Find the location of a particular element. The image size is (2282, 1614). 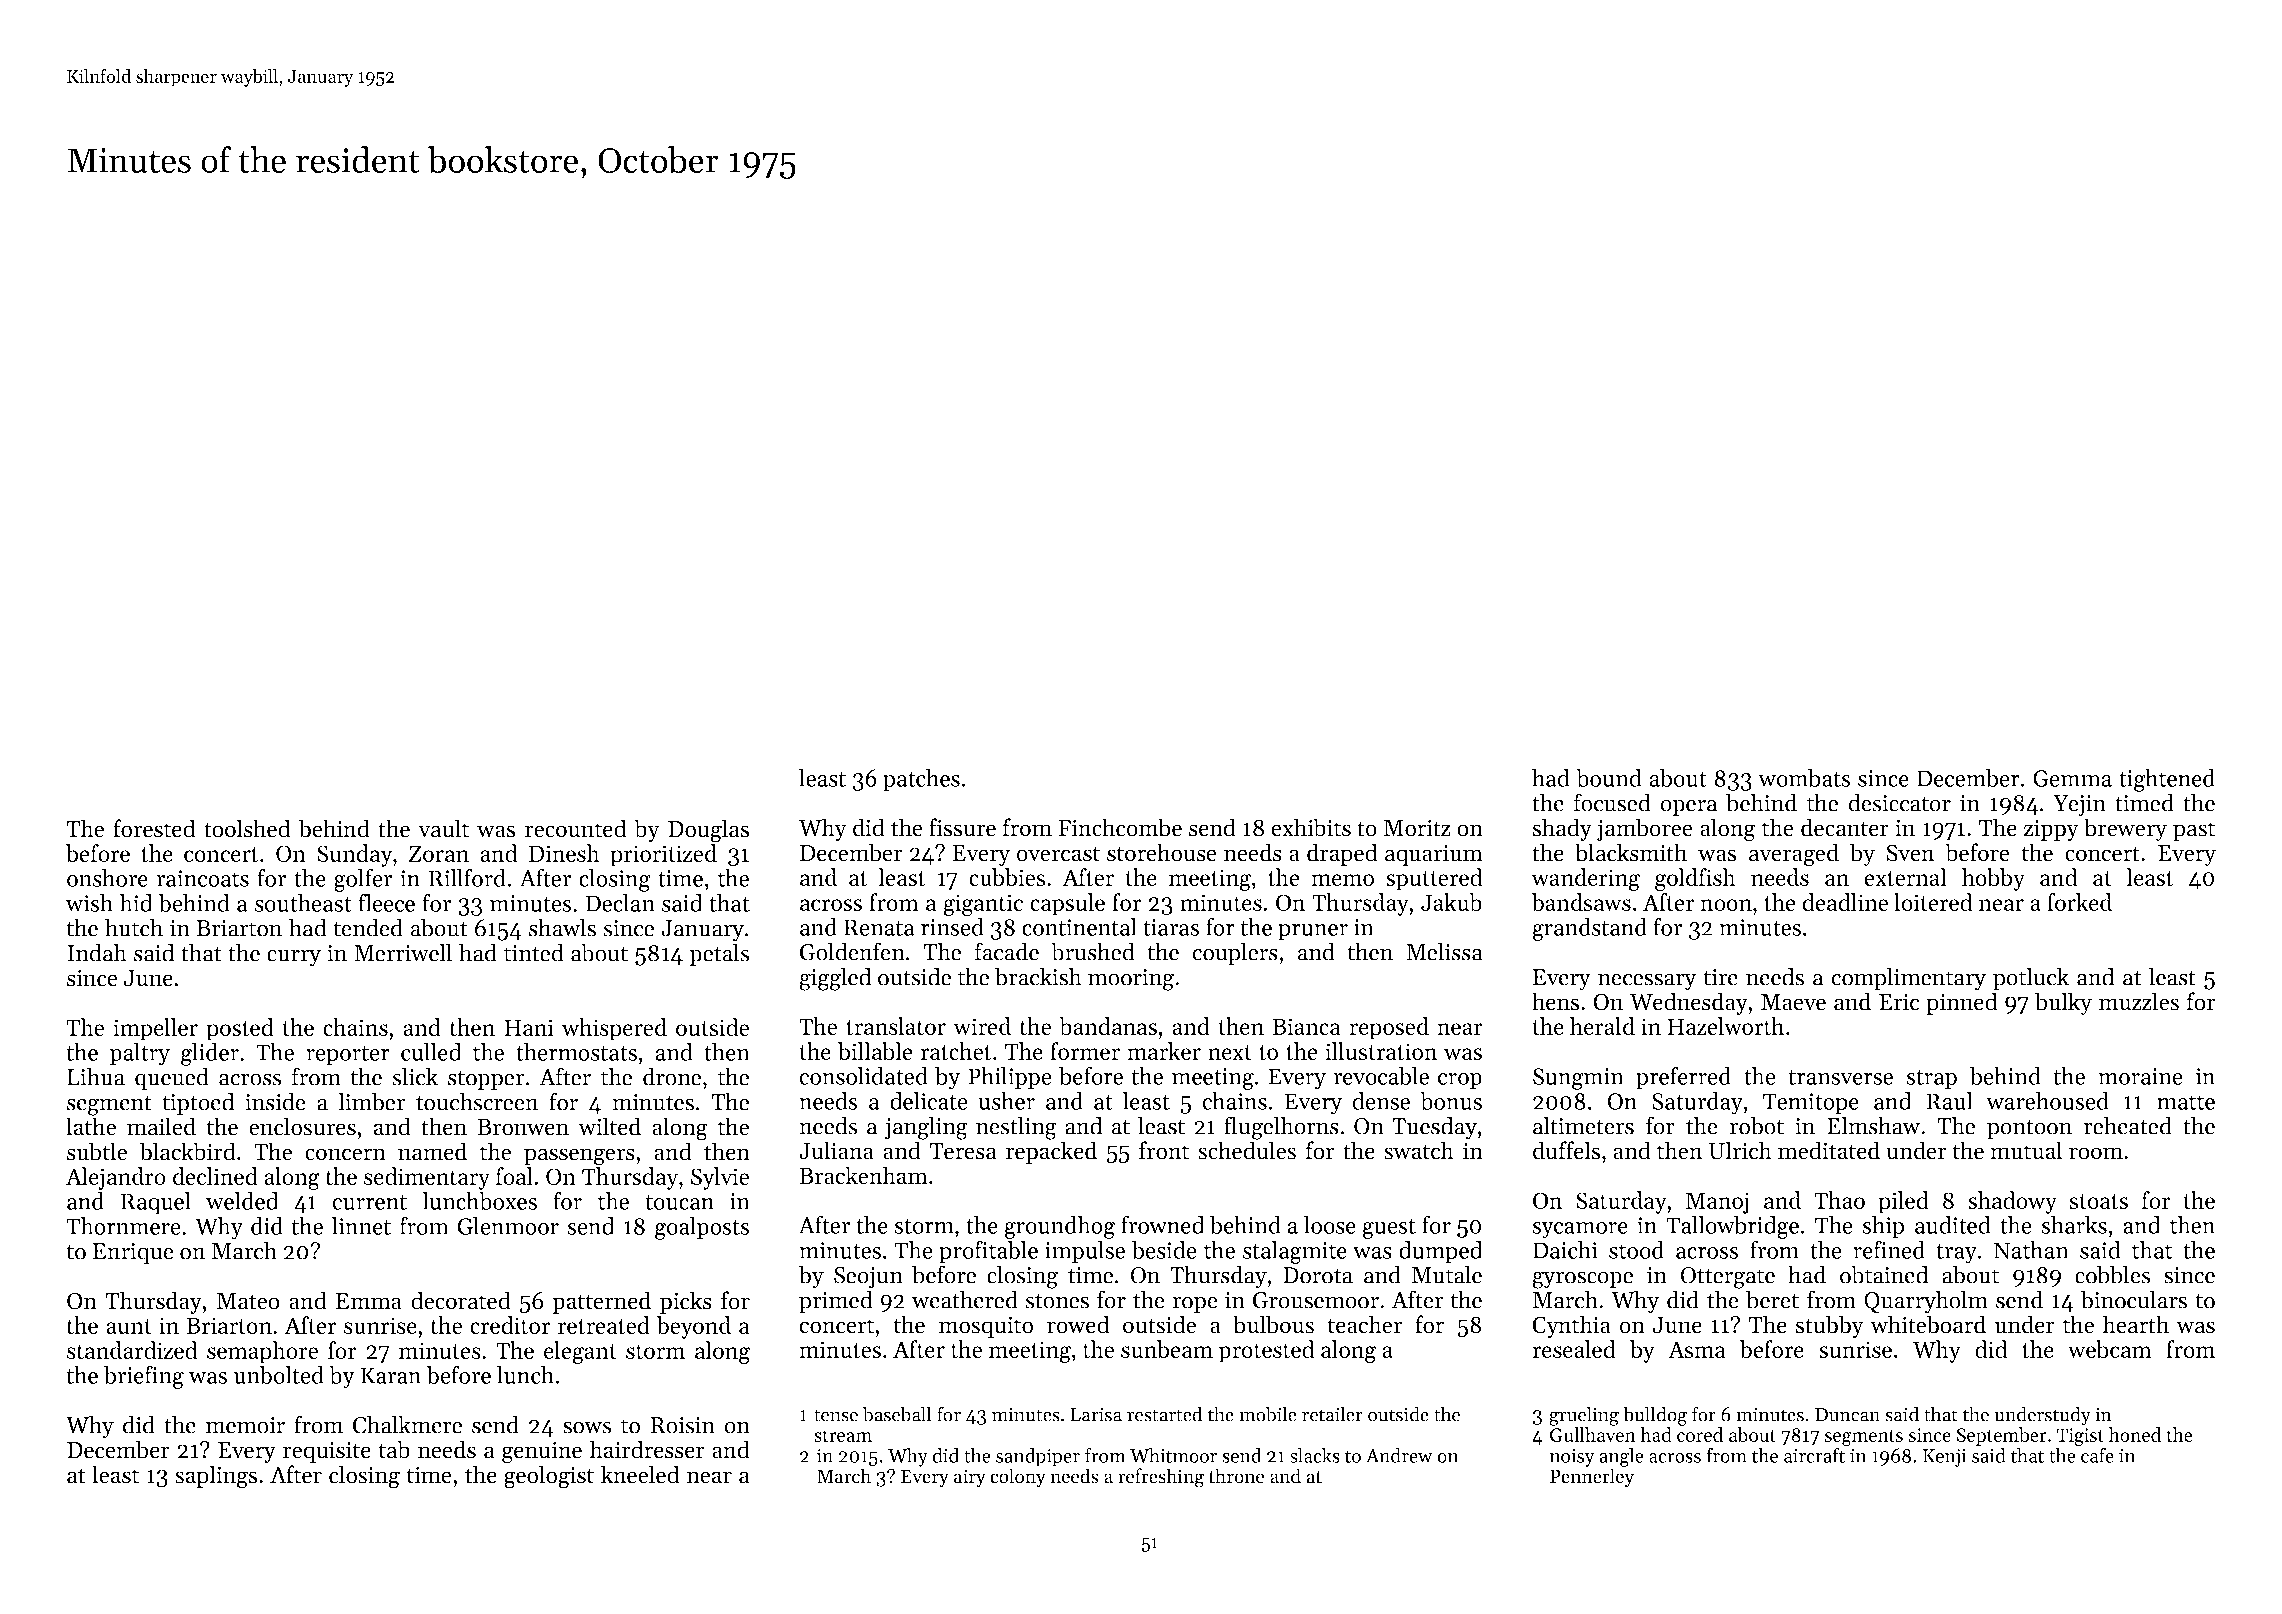

geologist is located at coordinates (549, 1477).
